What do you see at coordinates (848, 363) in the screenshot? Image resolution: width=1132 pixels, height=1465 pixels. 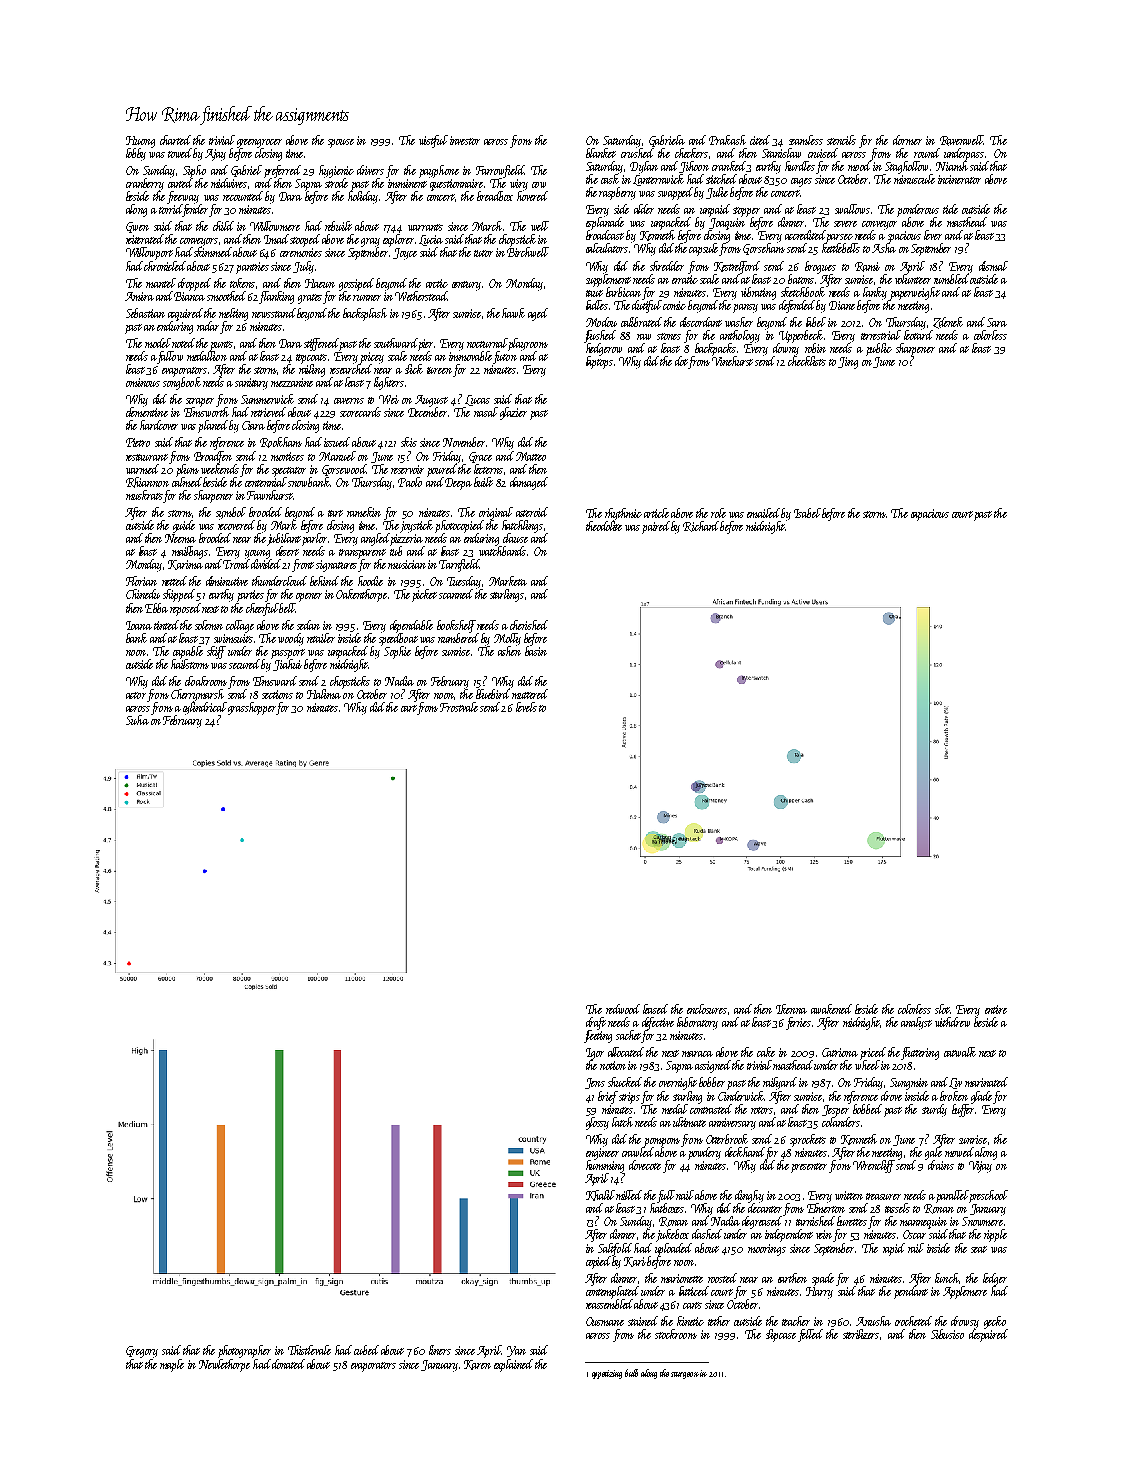 I see `Jing` at bounding box center [848, 363].
